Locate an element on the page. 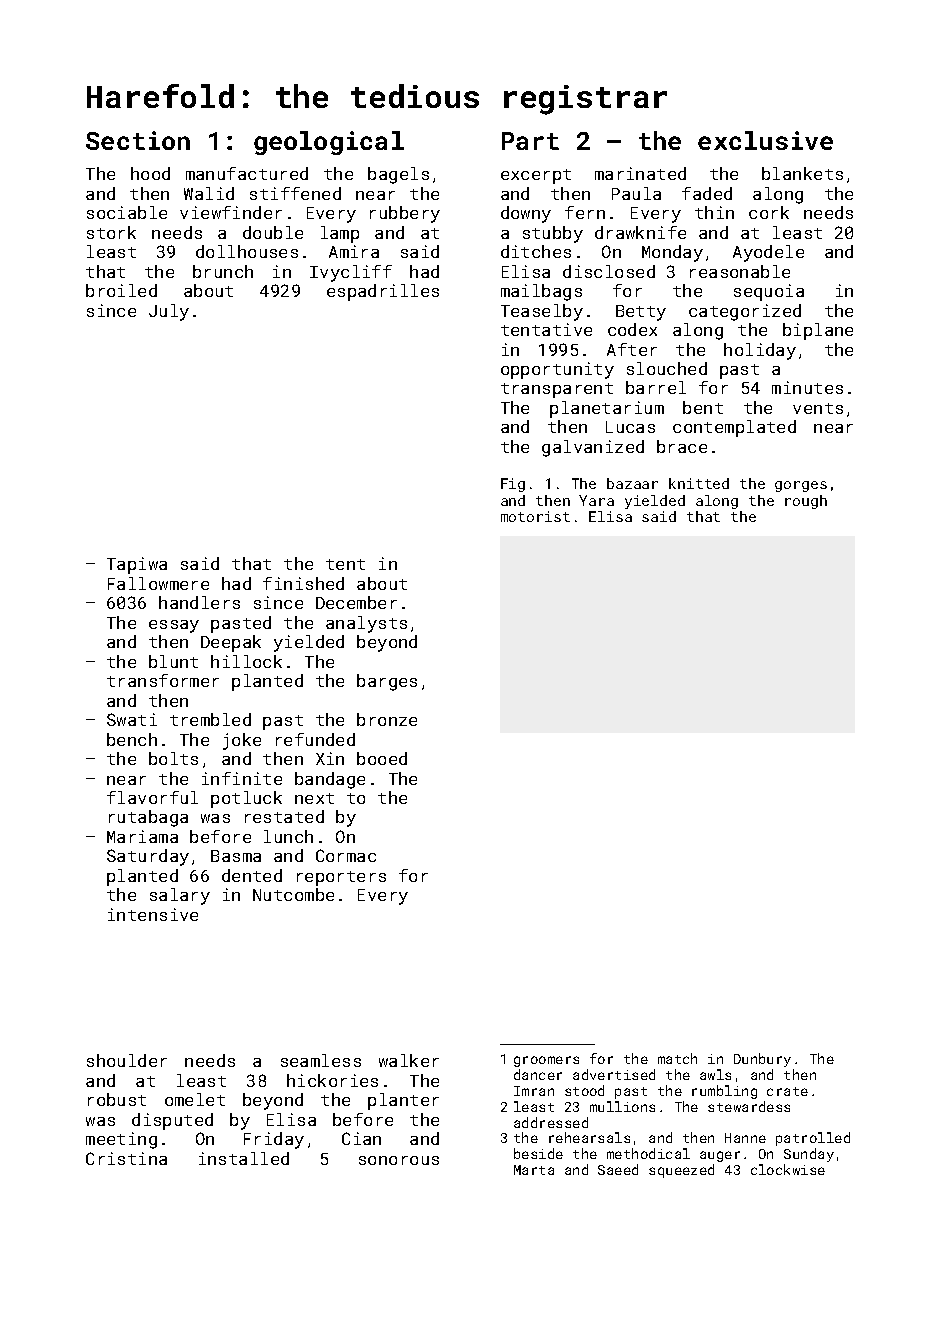  July is located at coordinates (169, 312).
